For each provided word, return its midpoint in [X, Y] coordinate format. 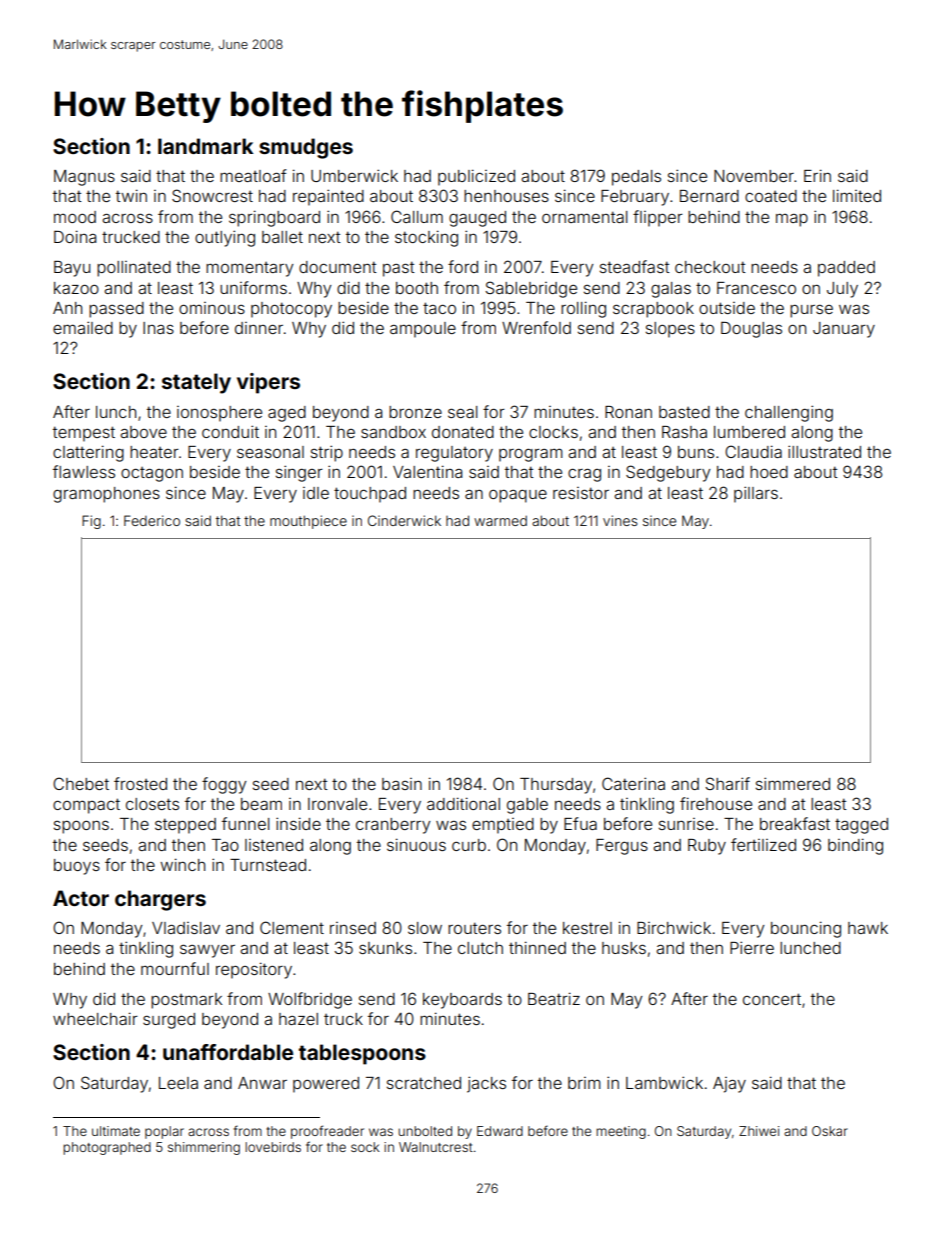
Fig [91, 522]
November [754, 176]
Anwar [262, 1083]
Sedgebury [668, 473]
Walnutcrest [436, 1147]
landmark [205, 146]
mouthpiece [308, 522]
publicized [476, 177]
